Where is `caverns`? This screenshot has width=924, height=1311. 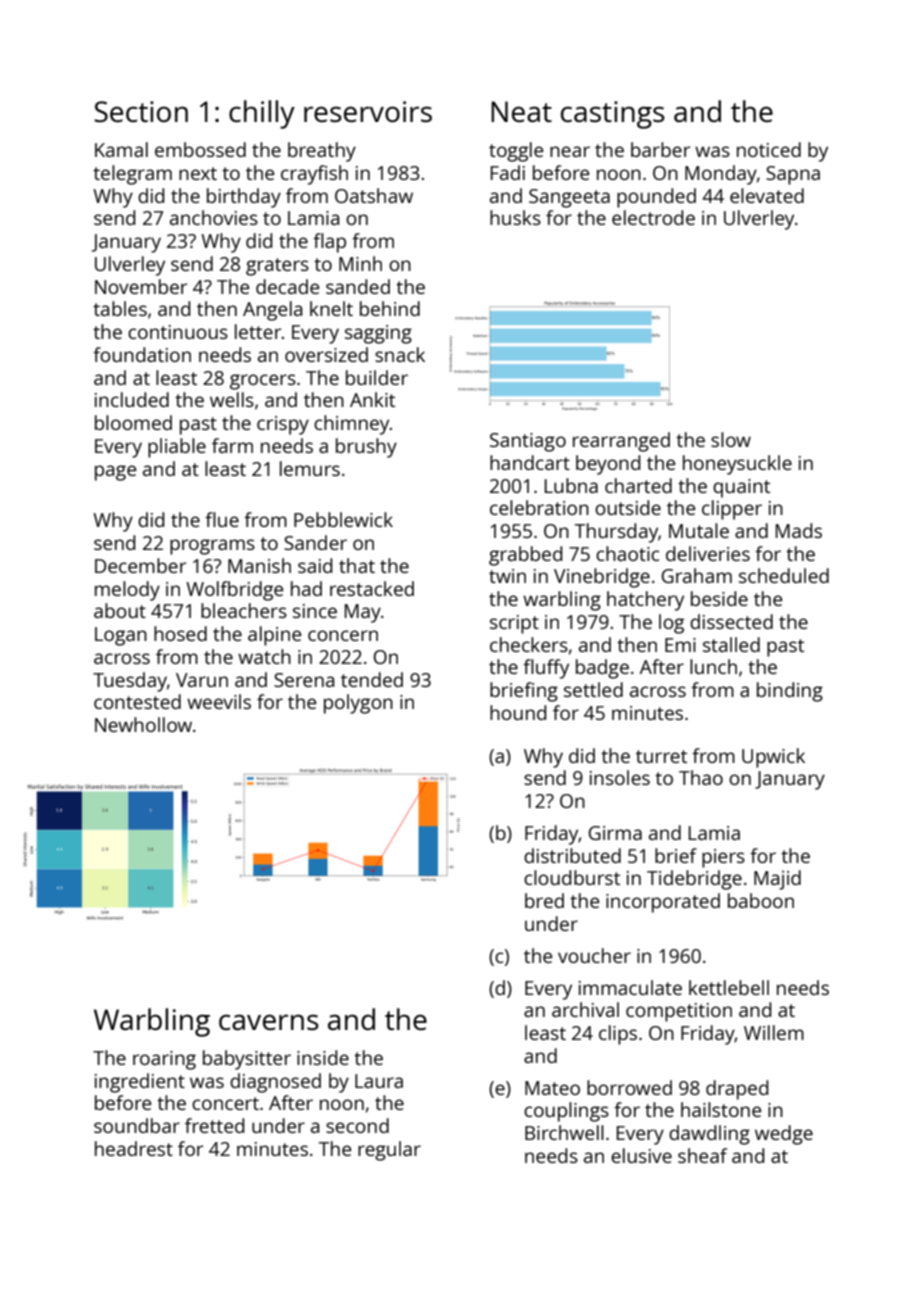 caverns is located at coordinates (269, 1022).
